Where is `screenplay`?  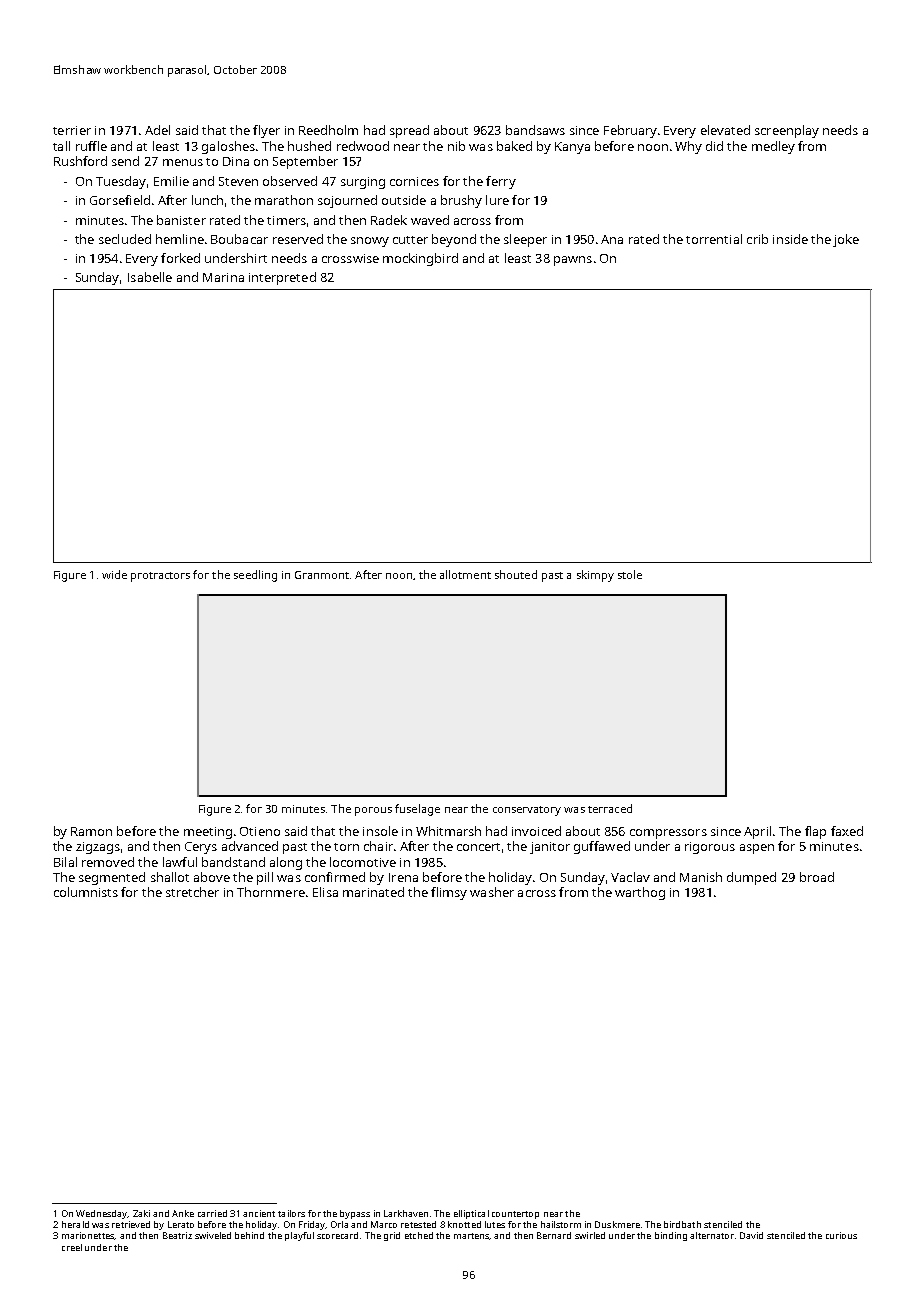
screenplay is located at coordinates (787, 131).
